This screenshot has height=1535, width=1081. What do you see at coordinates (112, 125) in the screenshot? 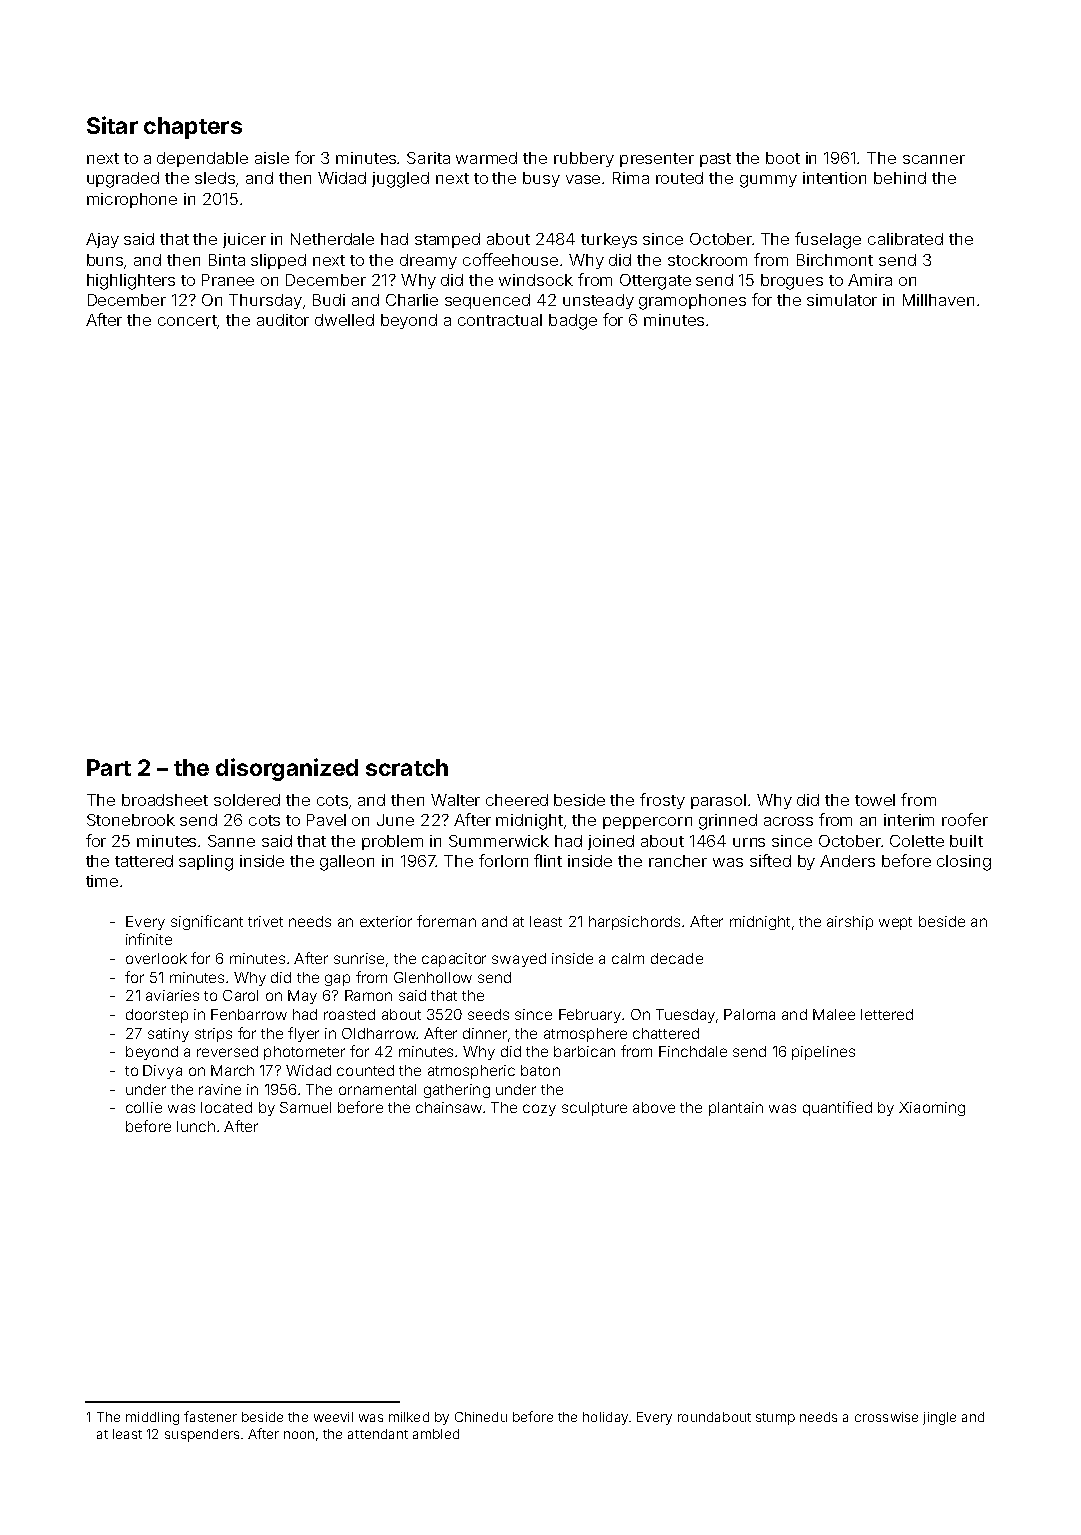
I see `Sitar` at bounding box center [112, 125].
